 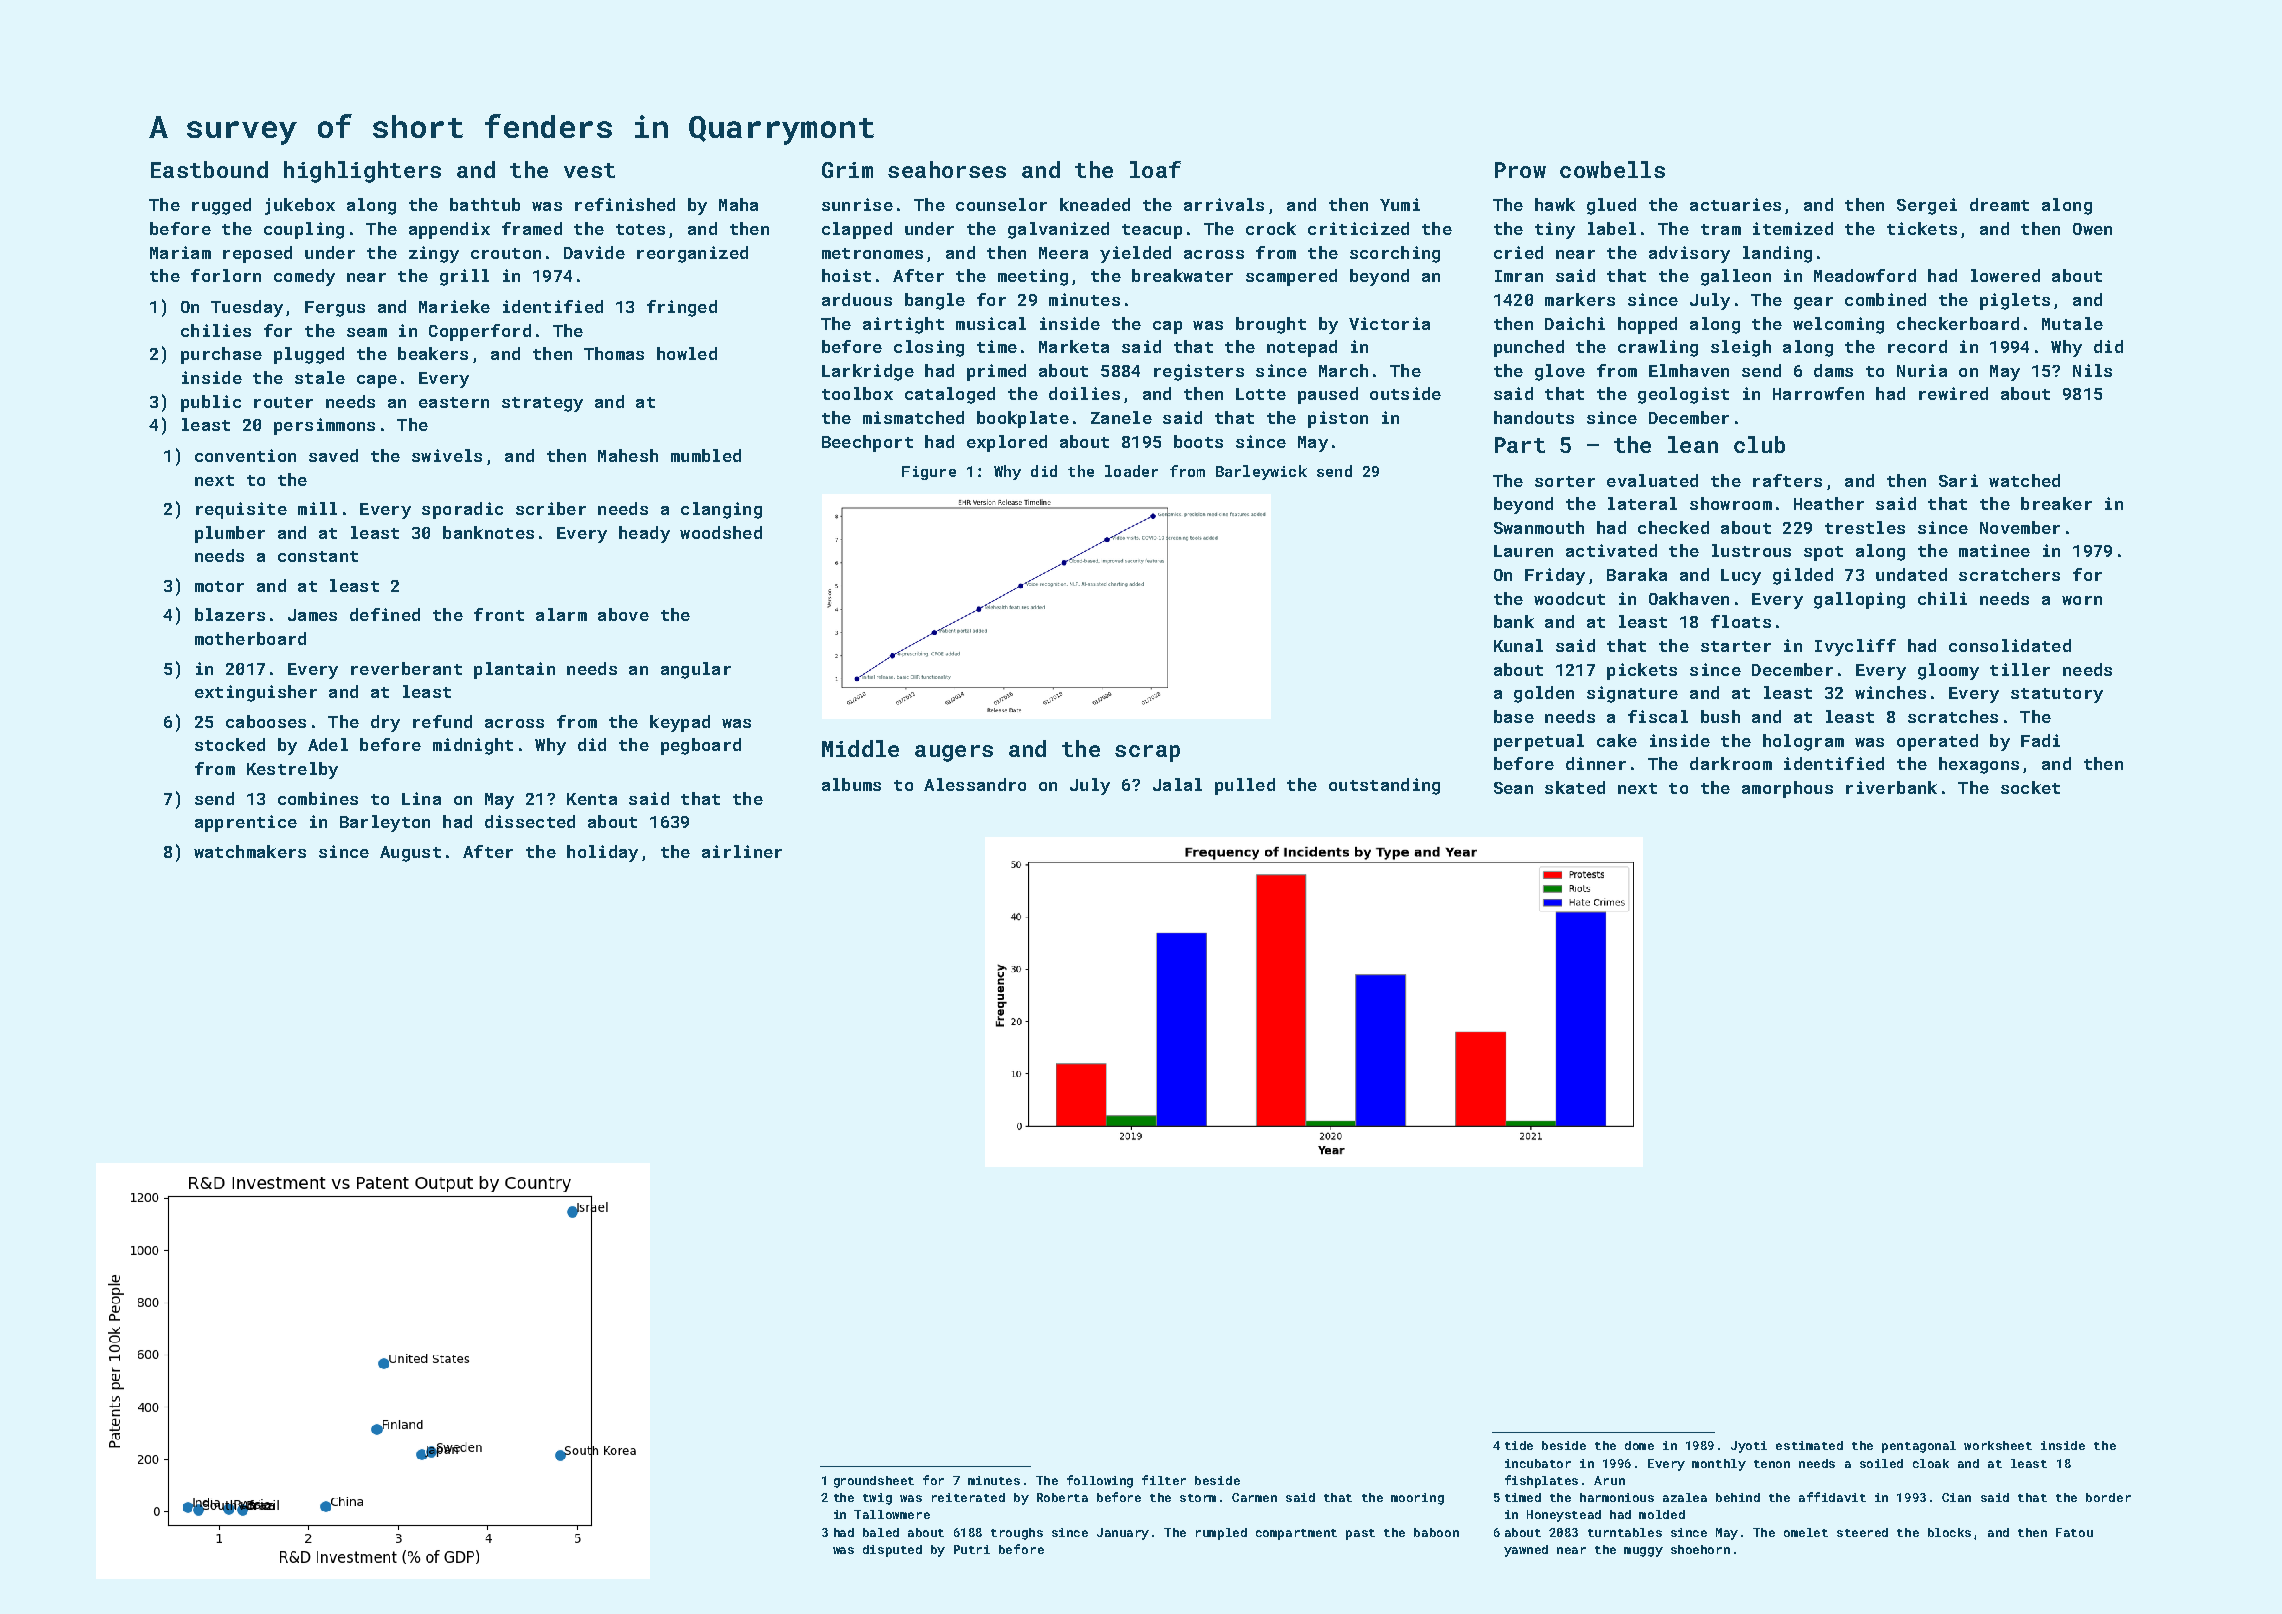 What do you see at coordinates (454, 402) in the page?
I see `eastern` at bounding box center [454, 402].
